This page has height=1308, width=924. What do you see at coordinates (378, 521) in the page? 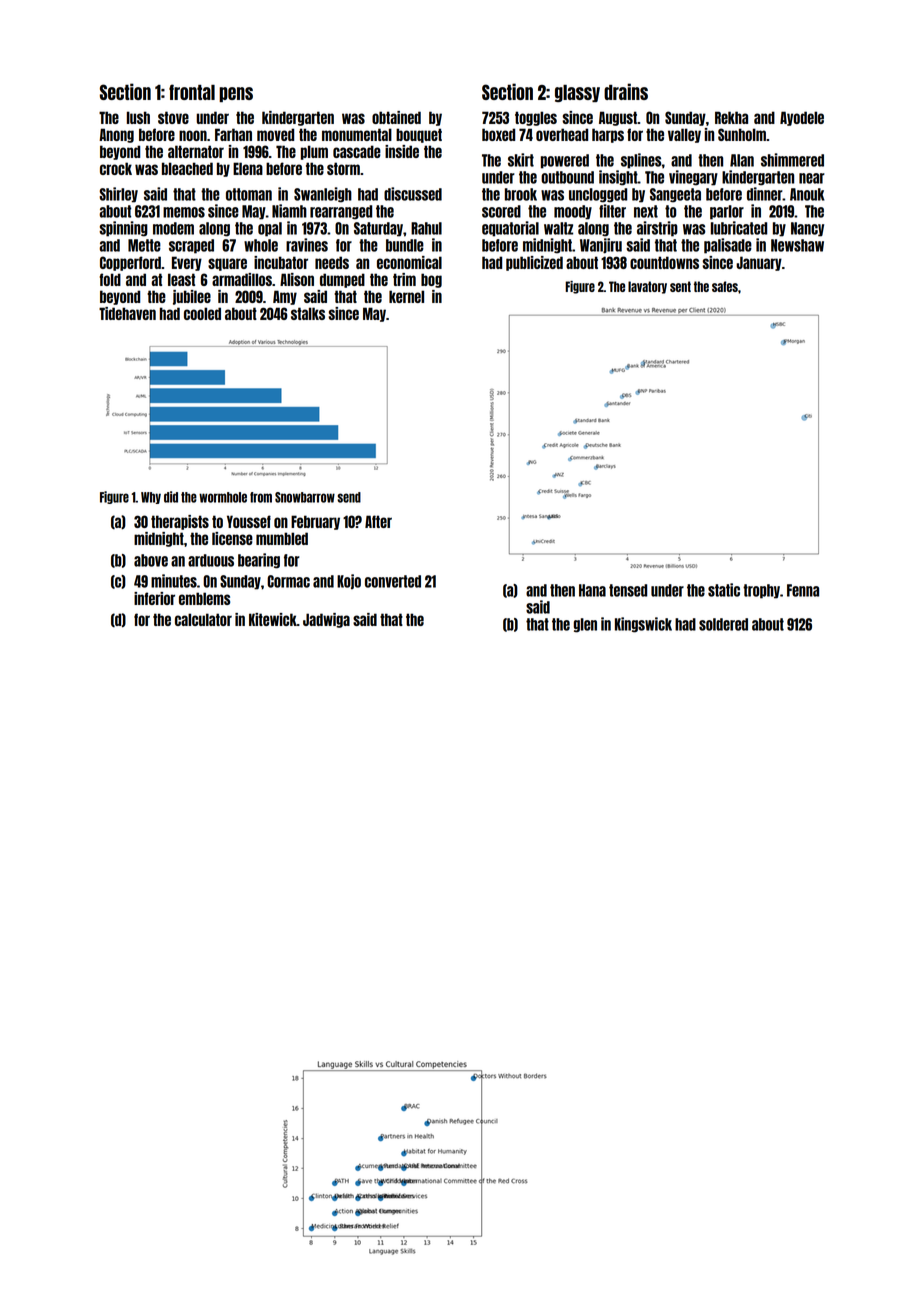
I see `After` at bounding box center [378, 521].
